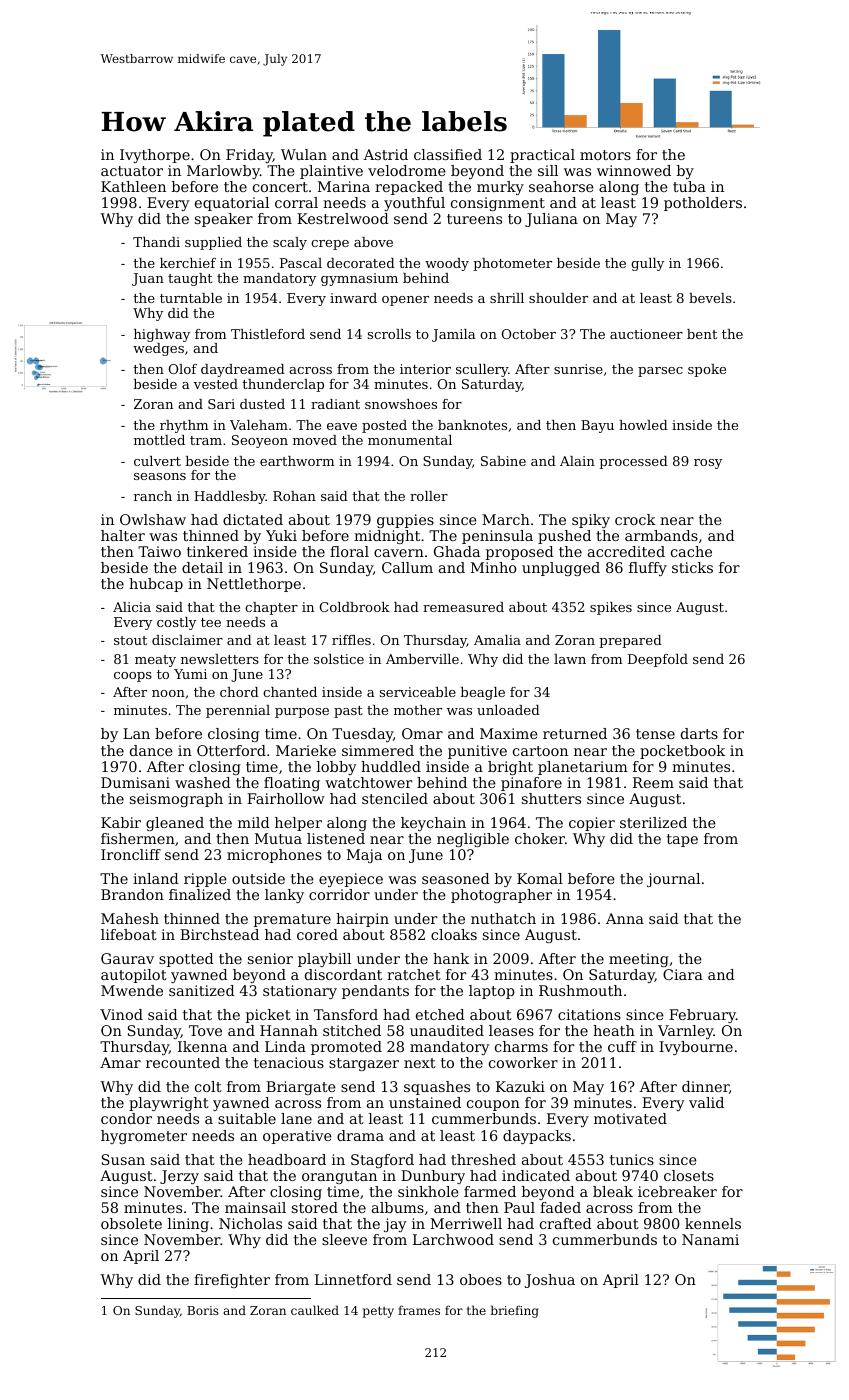 The width and height of the page is (849, 1400). Describe the element at coordinates (405, 521) in the page. I see `guppies` at that location.
